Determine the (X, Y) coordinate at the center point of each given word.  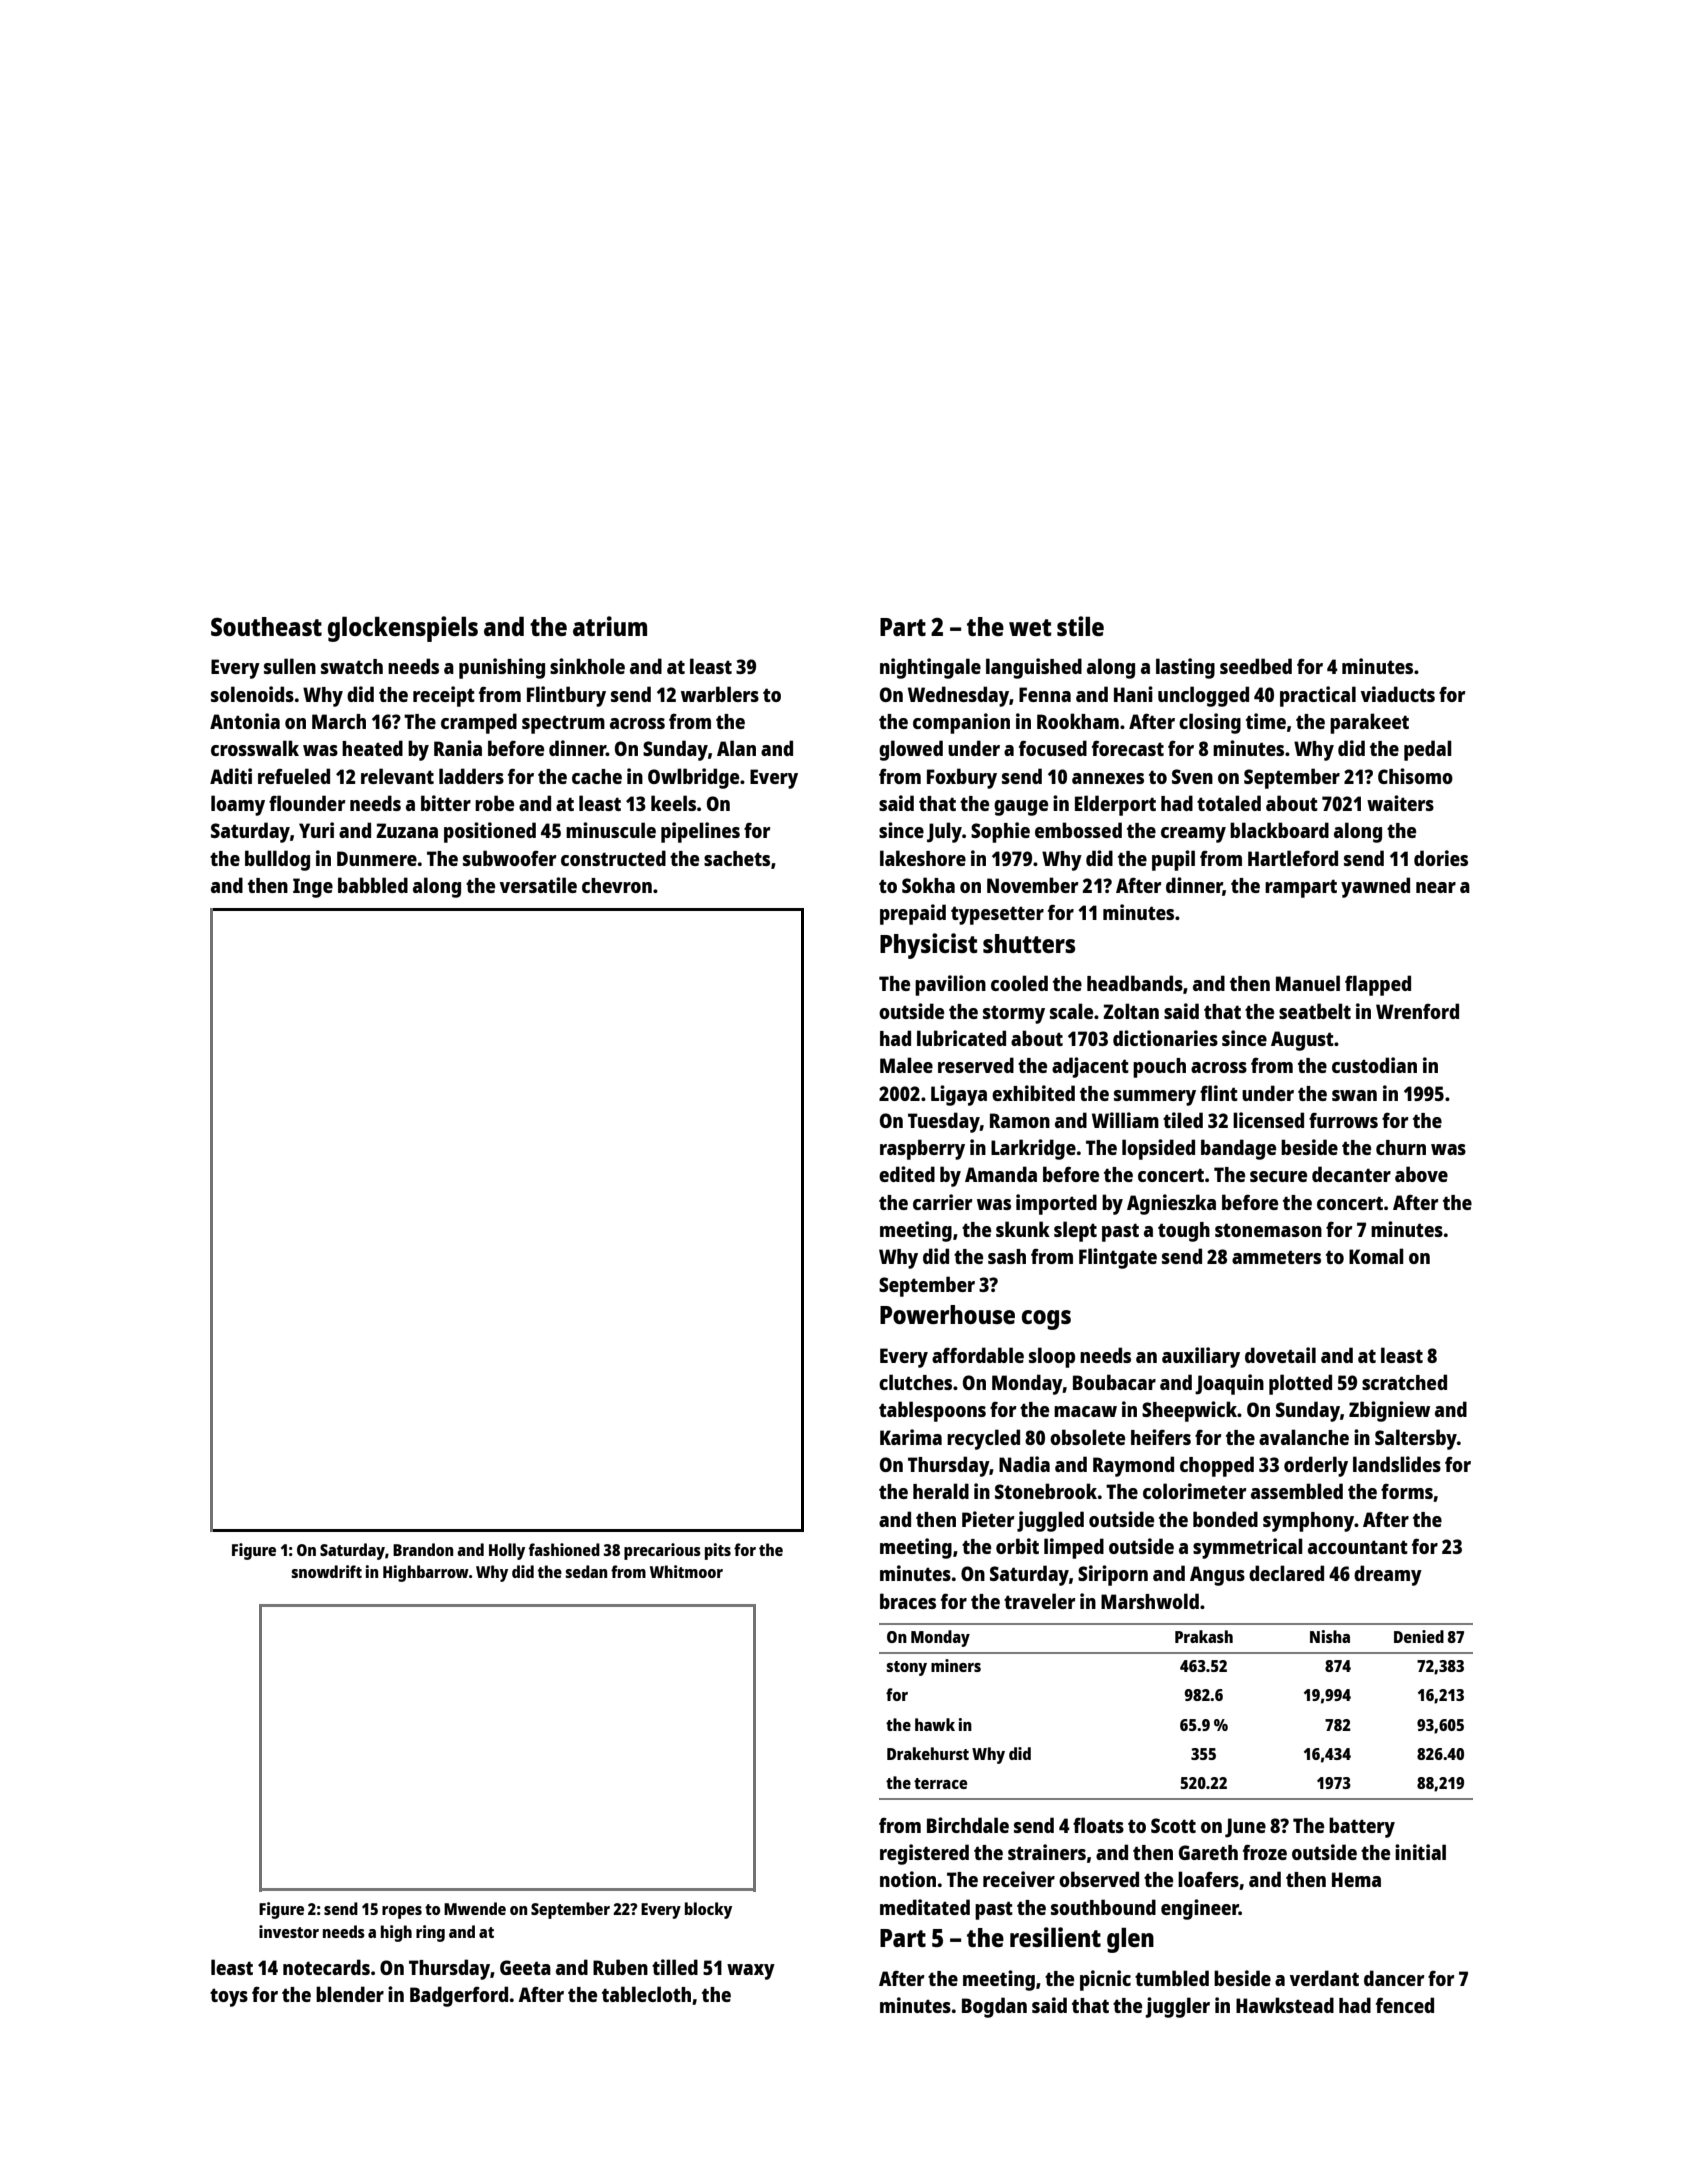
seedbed (1256, 666)
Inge (313, 888)
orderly (1316, 1466)
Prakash (1204, 1636)
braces (908, 1601)
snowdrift (326, 1571)
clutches (915, 1382)
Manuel (1308, 983)
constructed (613, 858)
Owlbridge (693, 778)
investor (289, 1931)
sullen (290, 666)
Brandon (423, 1549)
